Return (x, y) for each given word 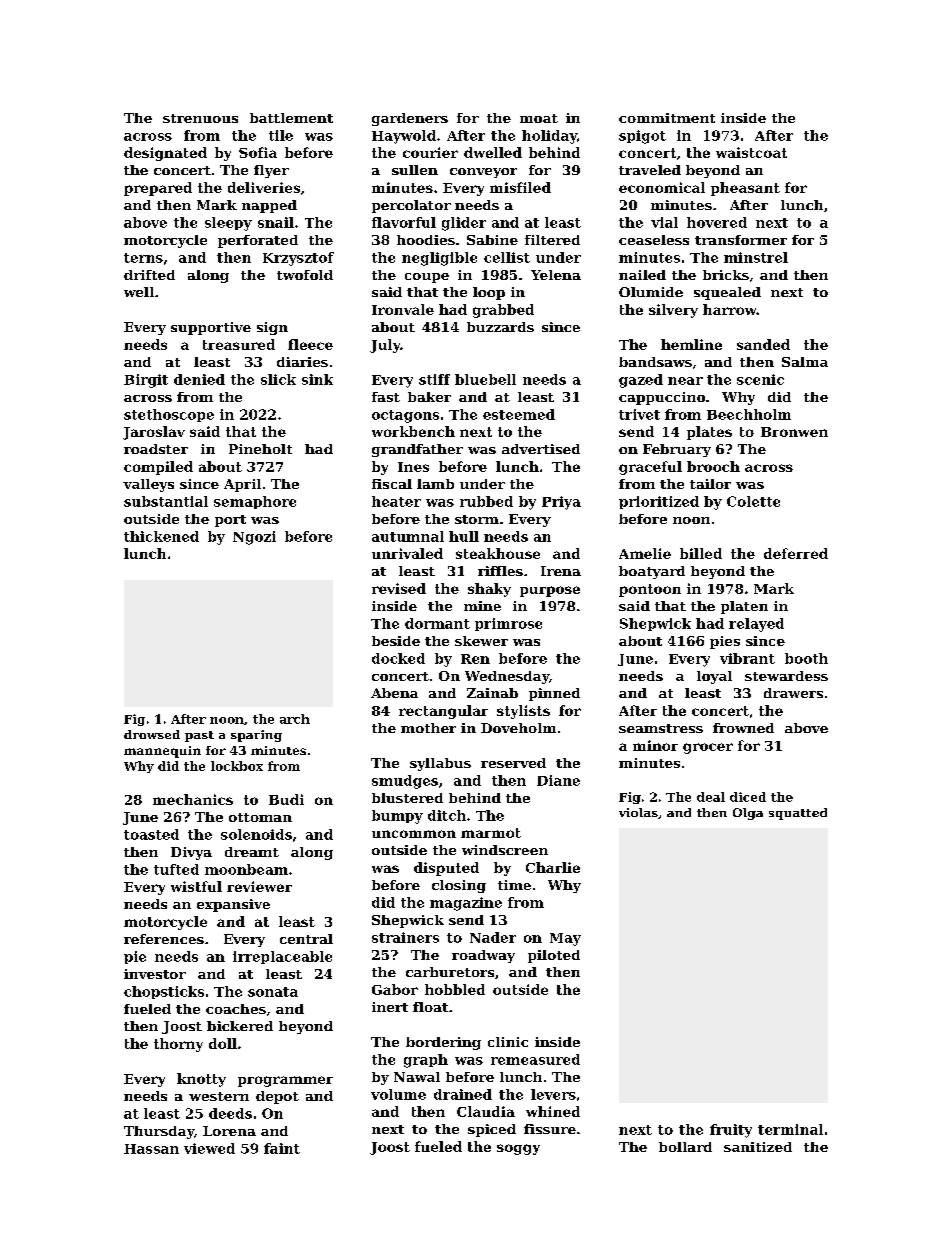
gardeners (410, 119)
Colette (753, 501)
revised (399, 588)
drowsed (152, 734)
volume (398, 1094)
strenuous (200, 118)
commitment (667, 118)
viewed (209, 1148)
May (565, 939)
